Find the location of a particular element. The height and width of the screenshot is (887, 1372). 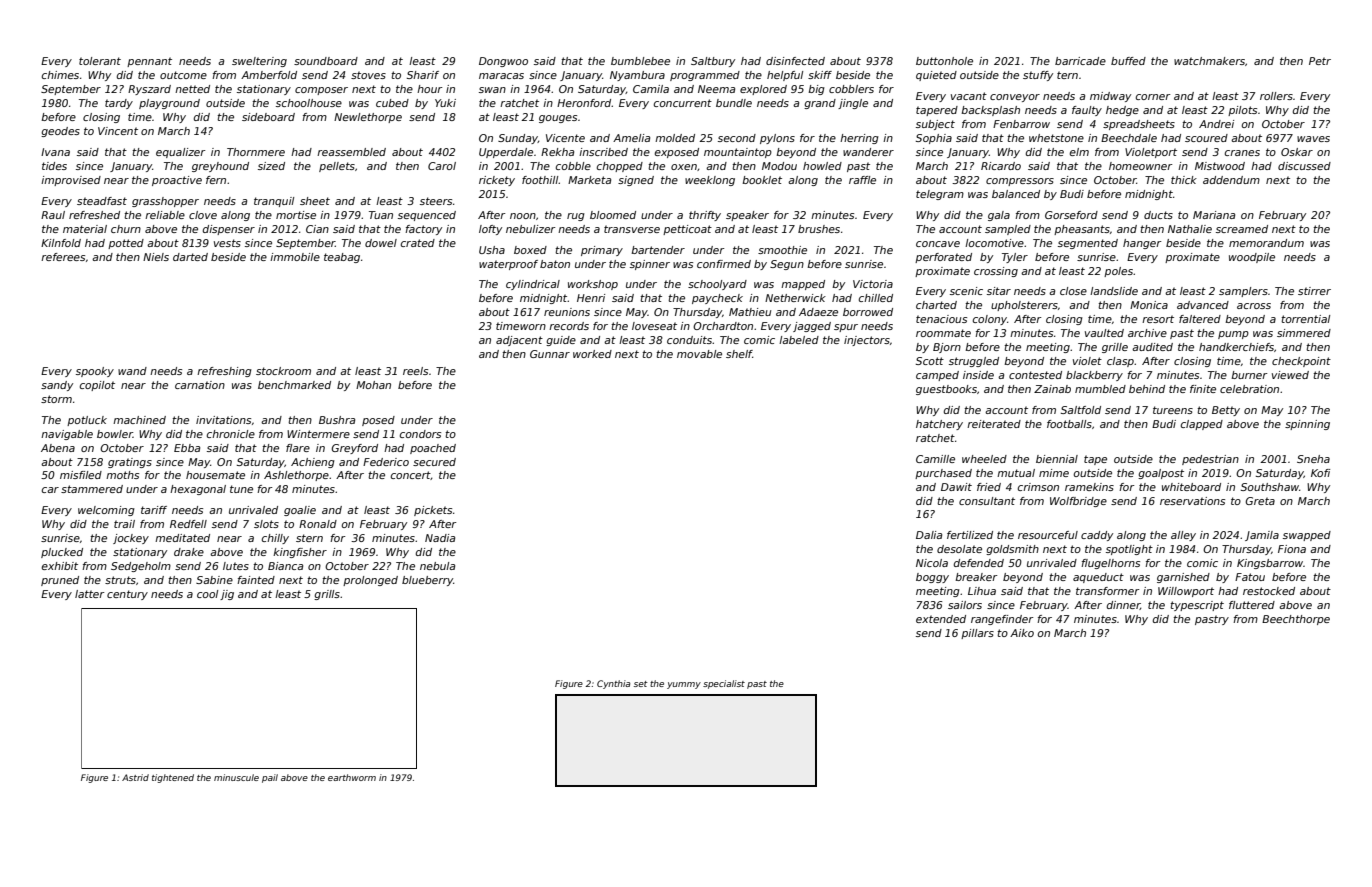

biennial is located at coordinates (1057, 459).
